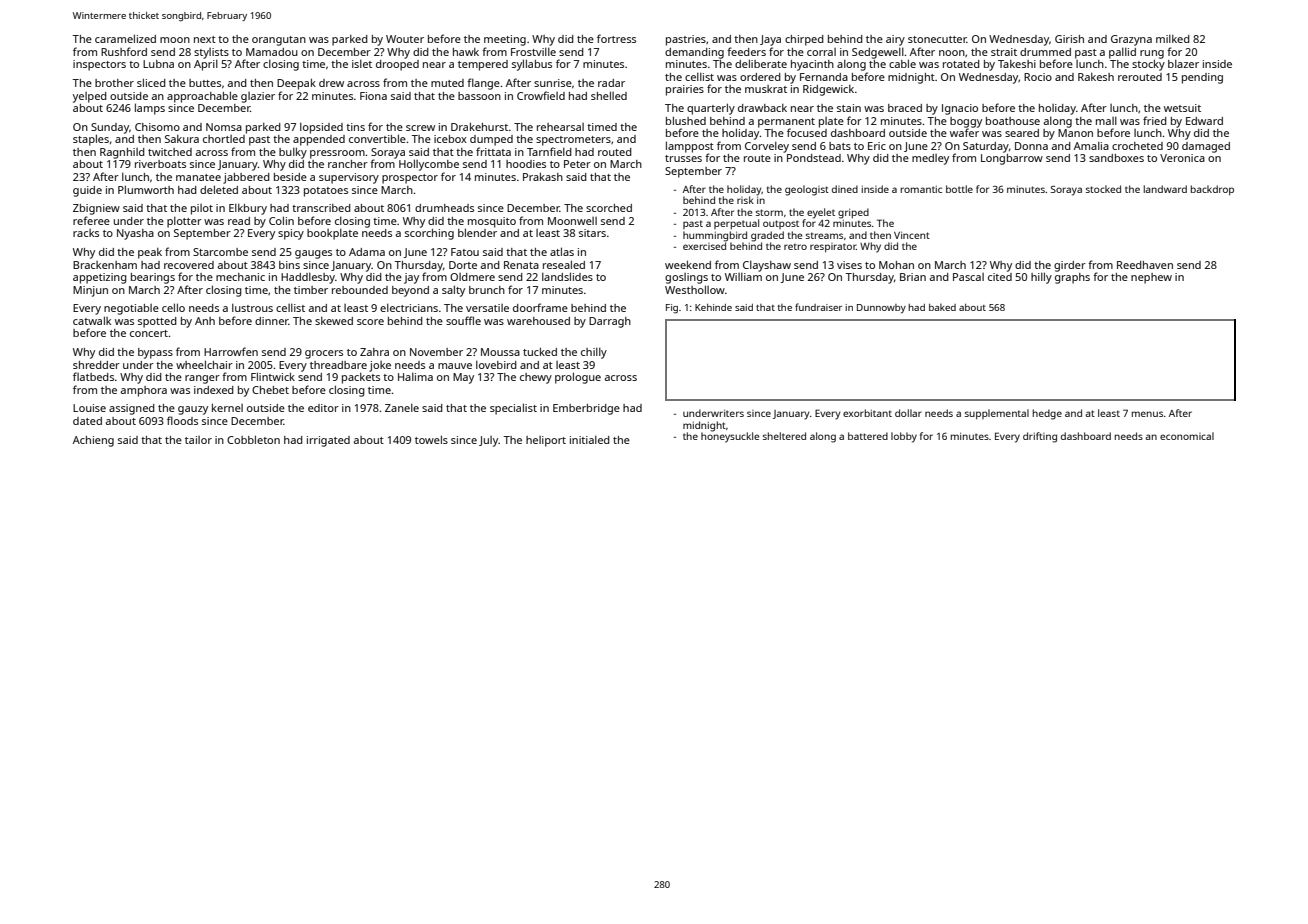 Image resolution: width=1308 pixels, height=924 pixels. Describe the element at coordinates (908, 413) in the page. I see `dollar` at that location.
